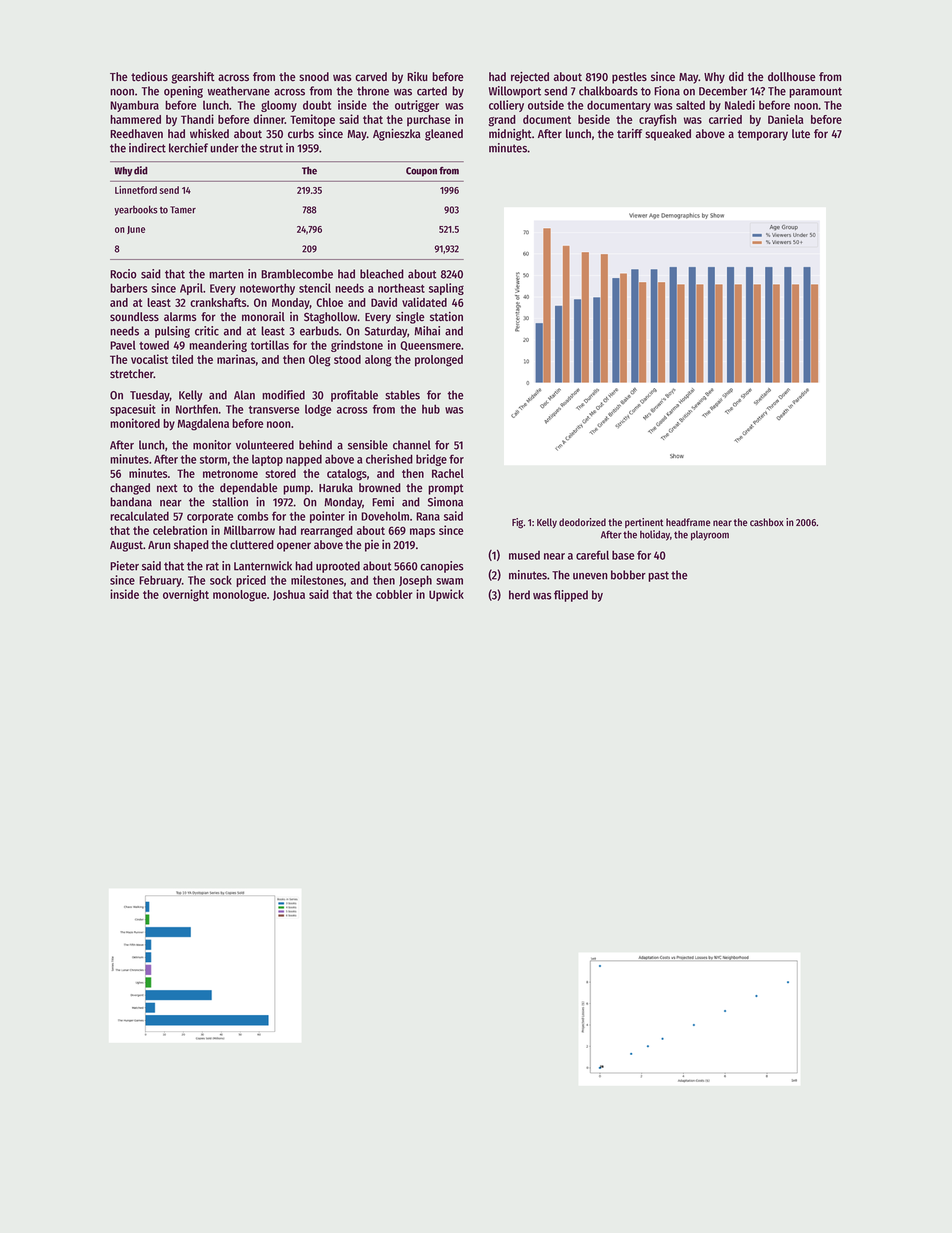  What do you see at coordinates (131, 502) in the screenshot?
I see `bandana` at bounding box center [131, 502].
